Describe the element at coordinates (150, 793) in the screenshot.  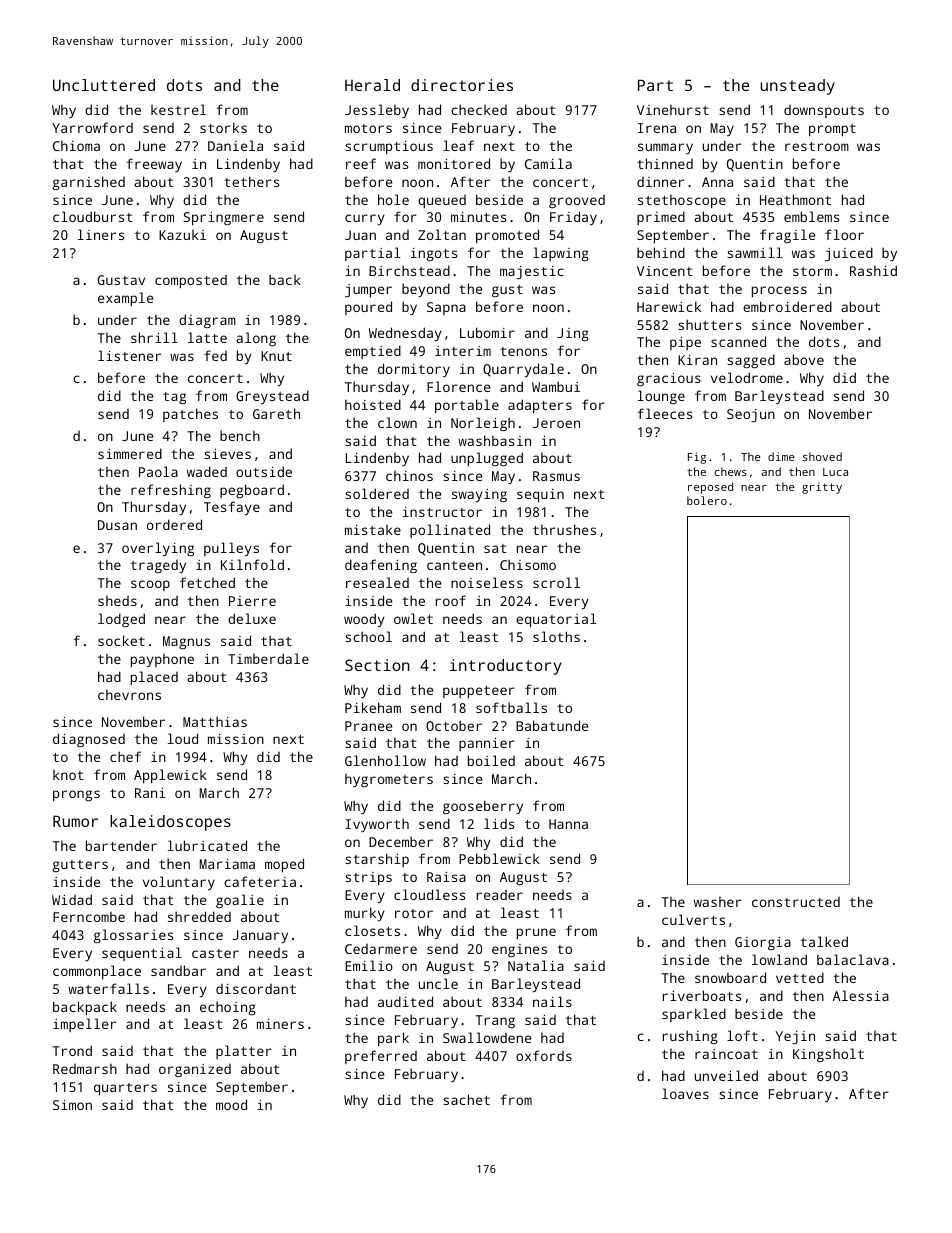
I see `Rani` at that location.
